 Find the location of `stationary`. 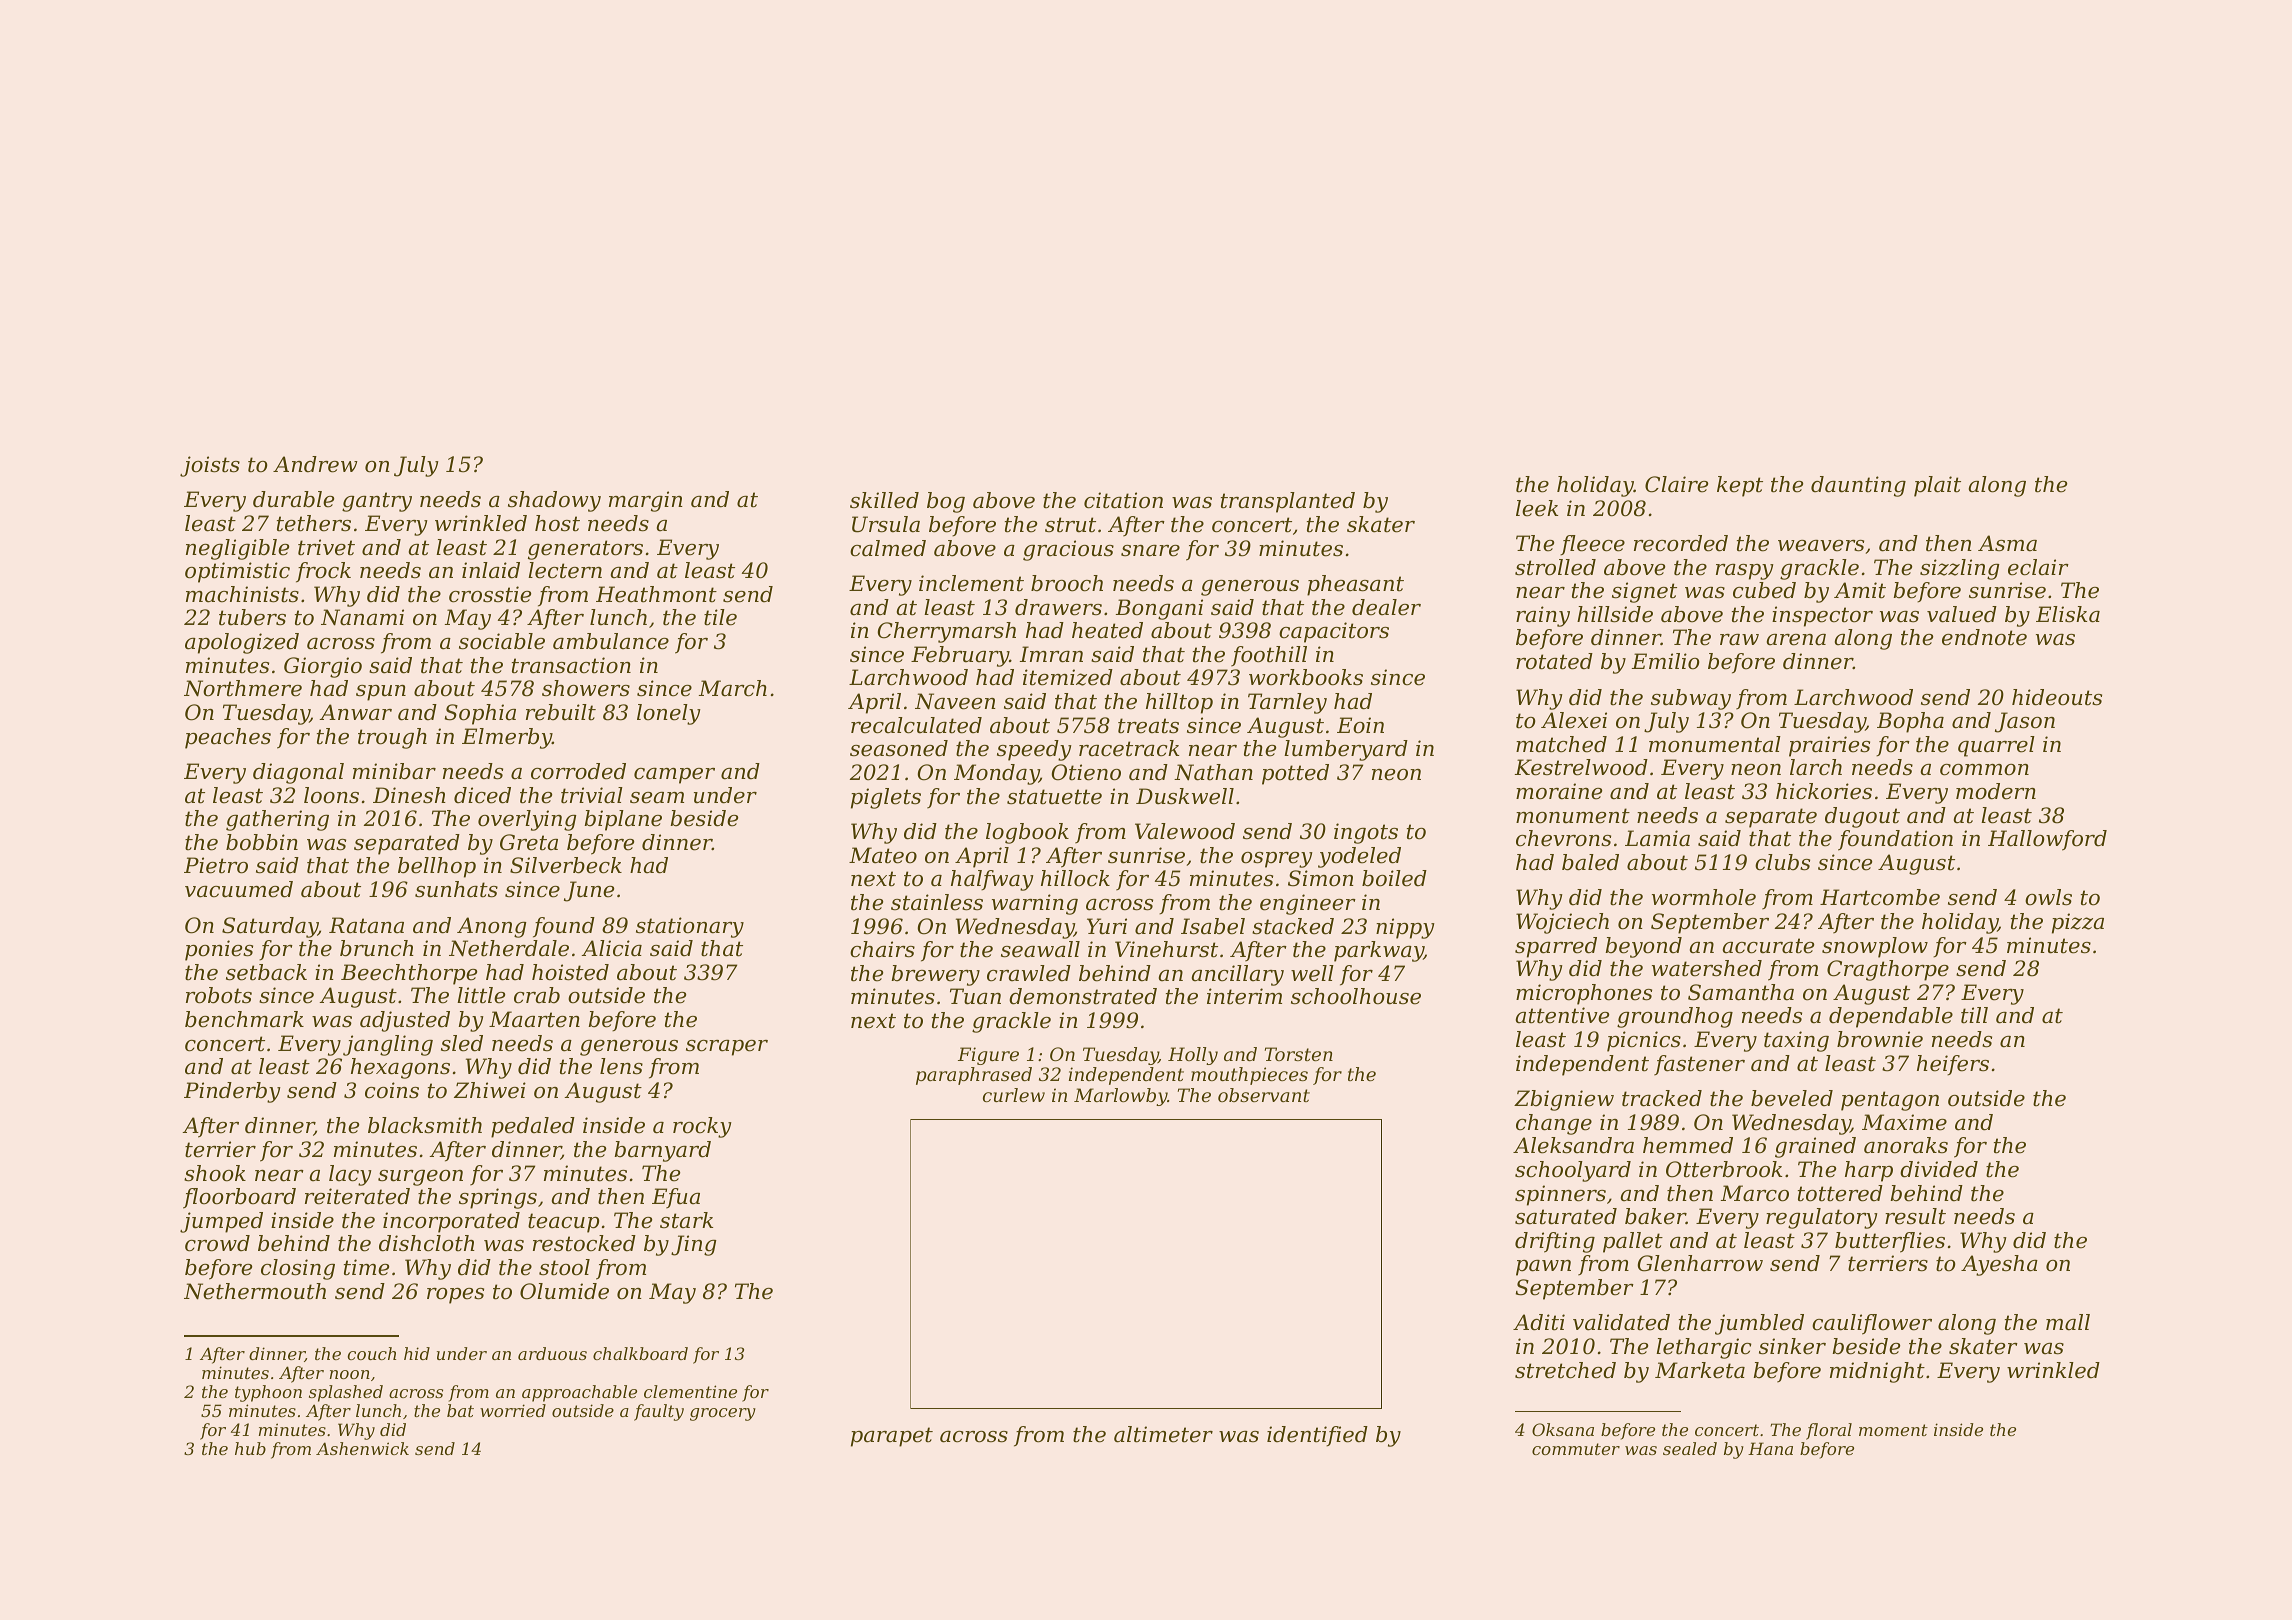

stationary is located at coordinates (690, 927).
